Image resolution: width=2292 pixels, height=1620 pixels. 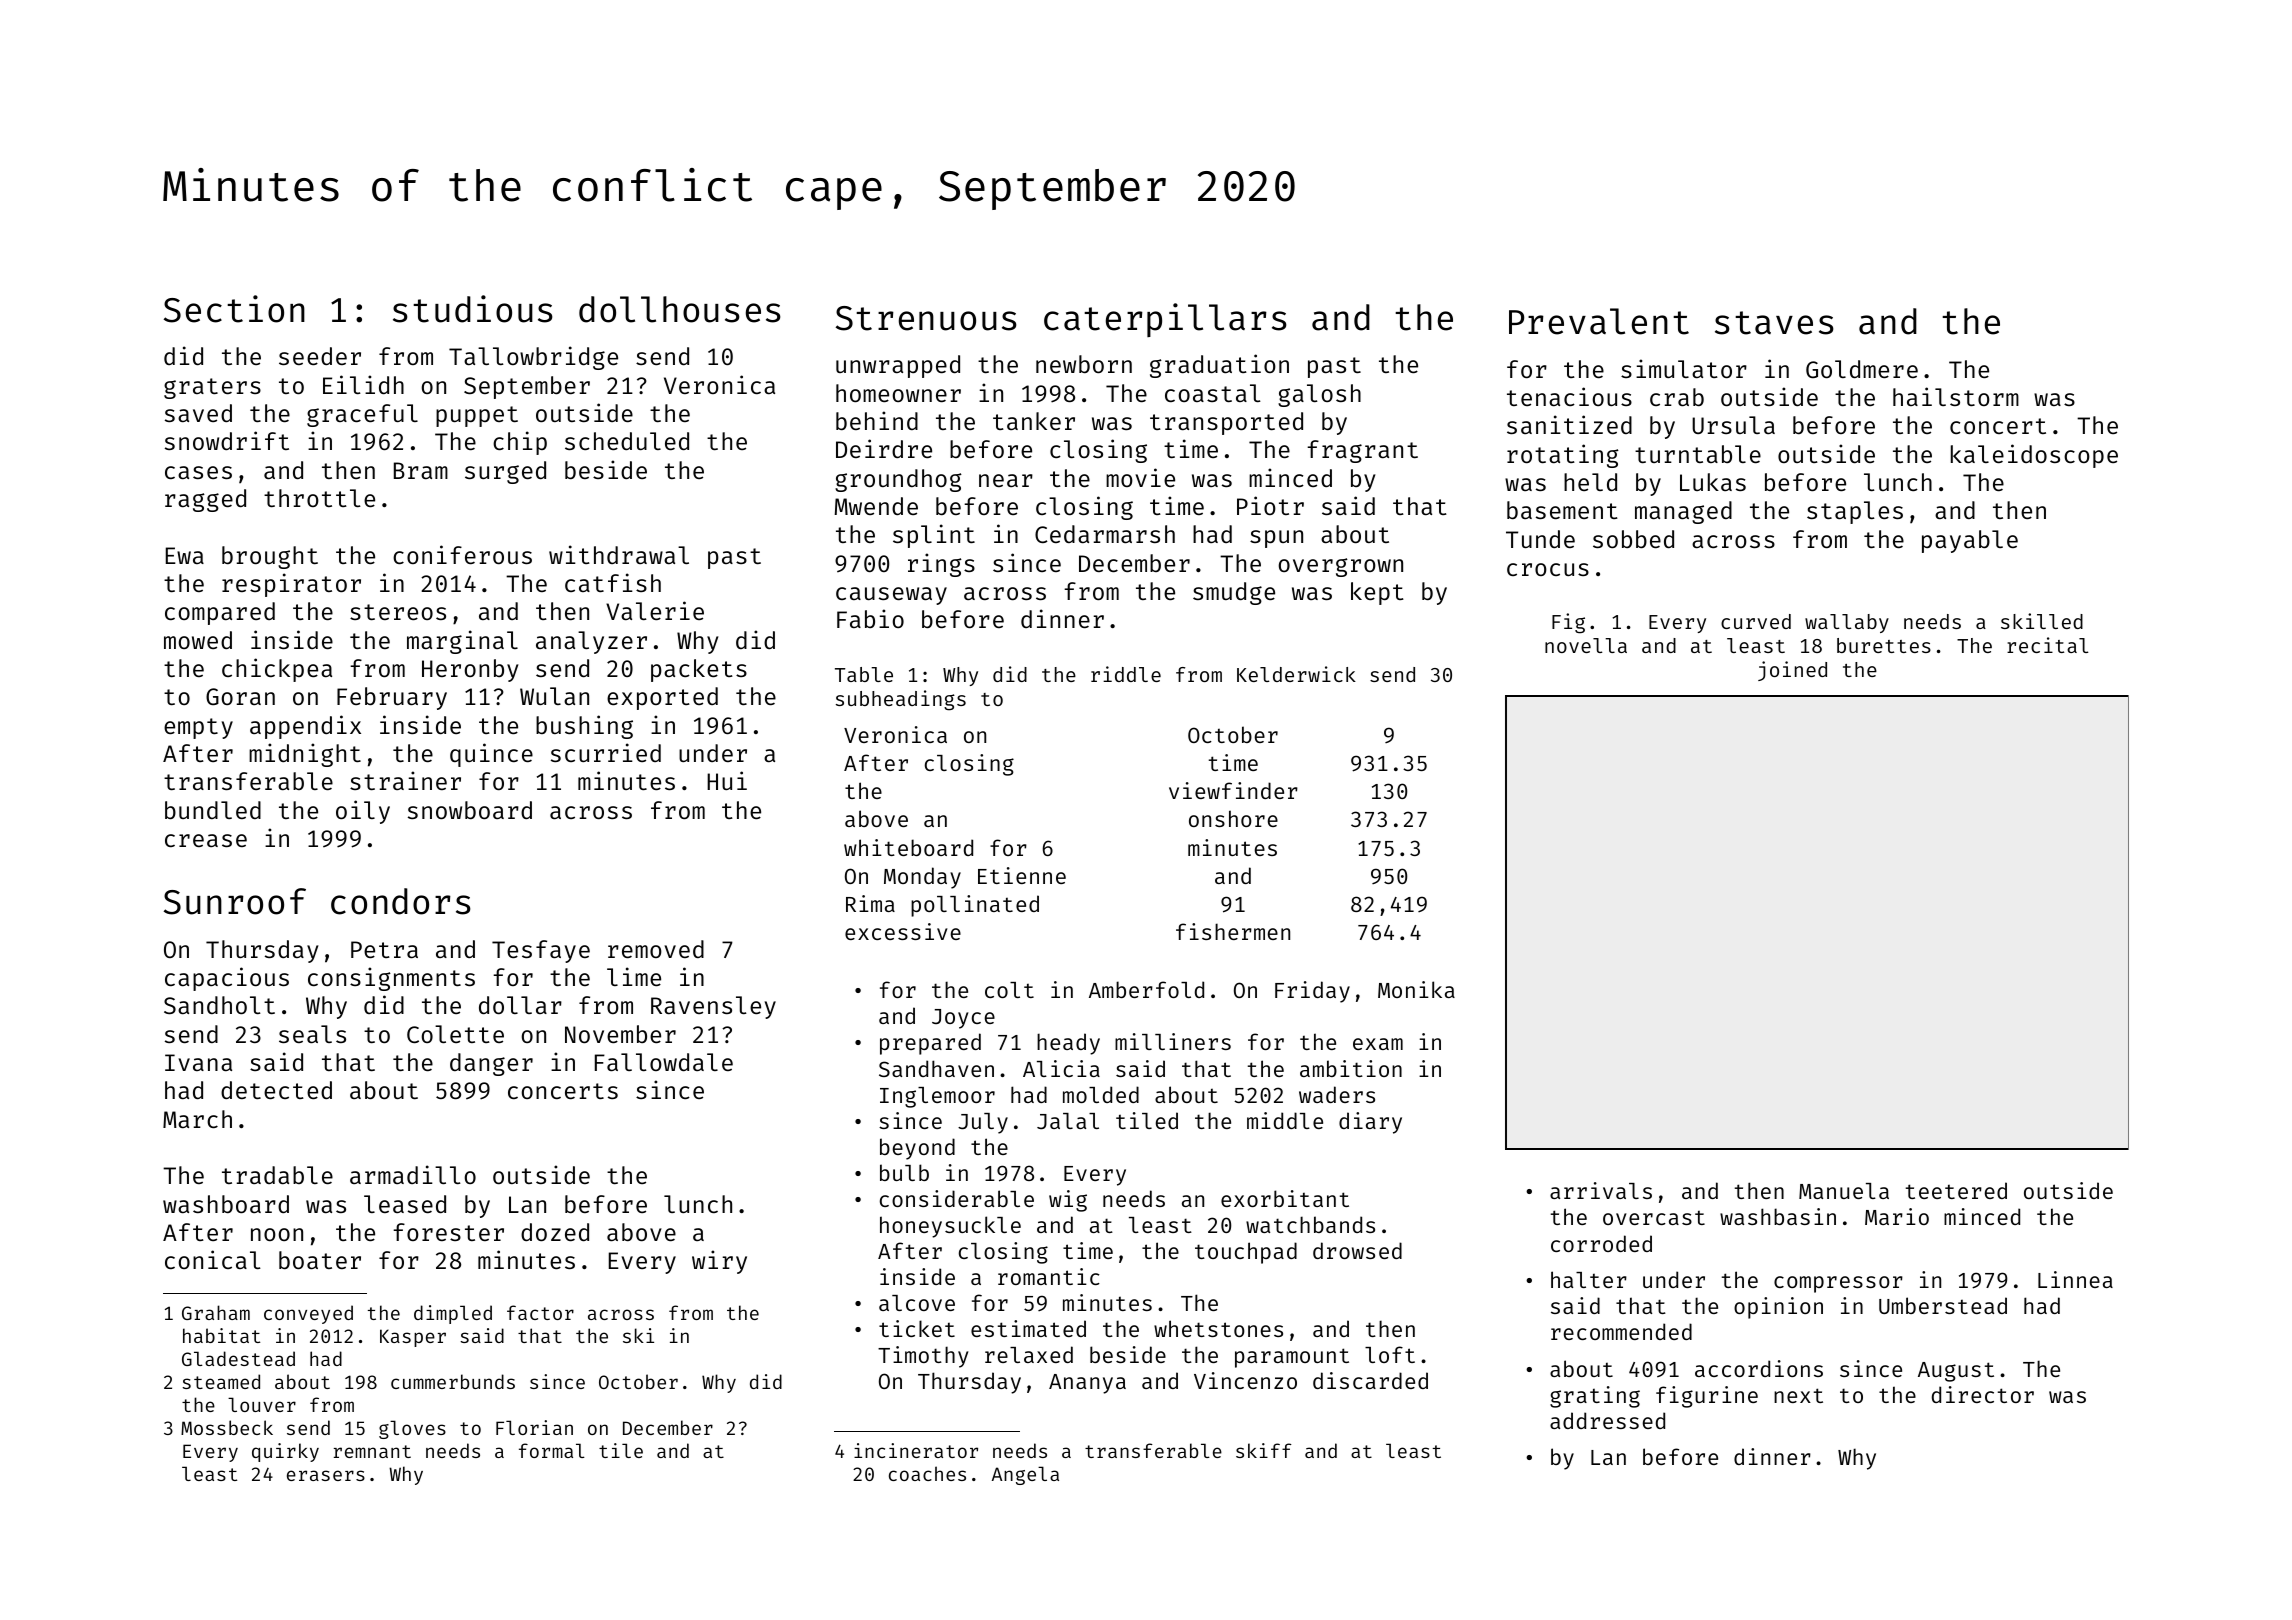 I want to click on Mossbeck, so click(x=227, y=1427).
